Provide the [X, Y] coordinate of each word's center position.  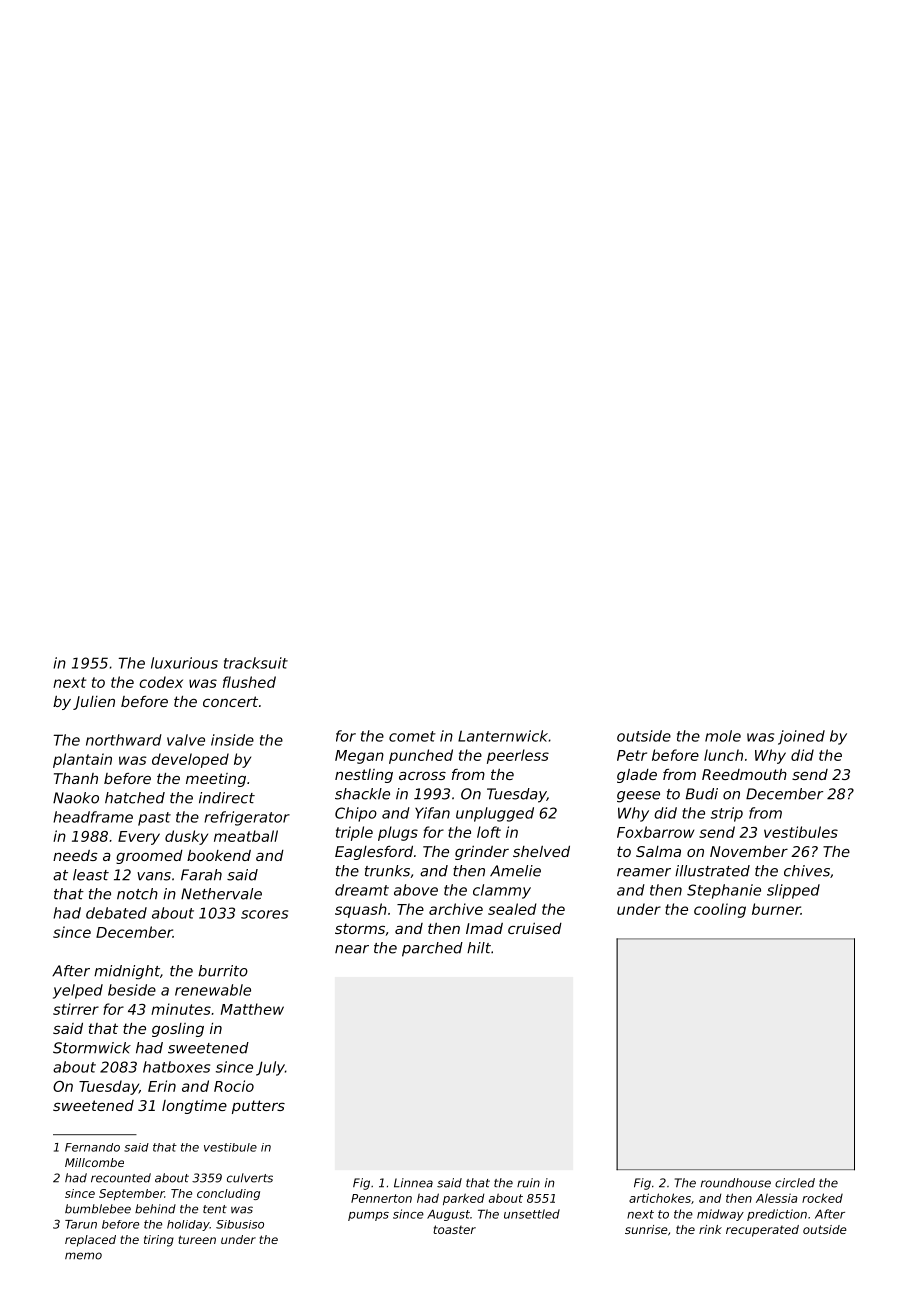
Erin [162, 1086]
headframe [93, 817]
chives [807, 871]
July [270, 1068]
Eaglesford [374, 853]
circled [795, 1183]
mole [723, 736]
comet [412, 736]
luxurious [184, 663]
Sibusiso [240, 1224]
